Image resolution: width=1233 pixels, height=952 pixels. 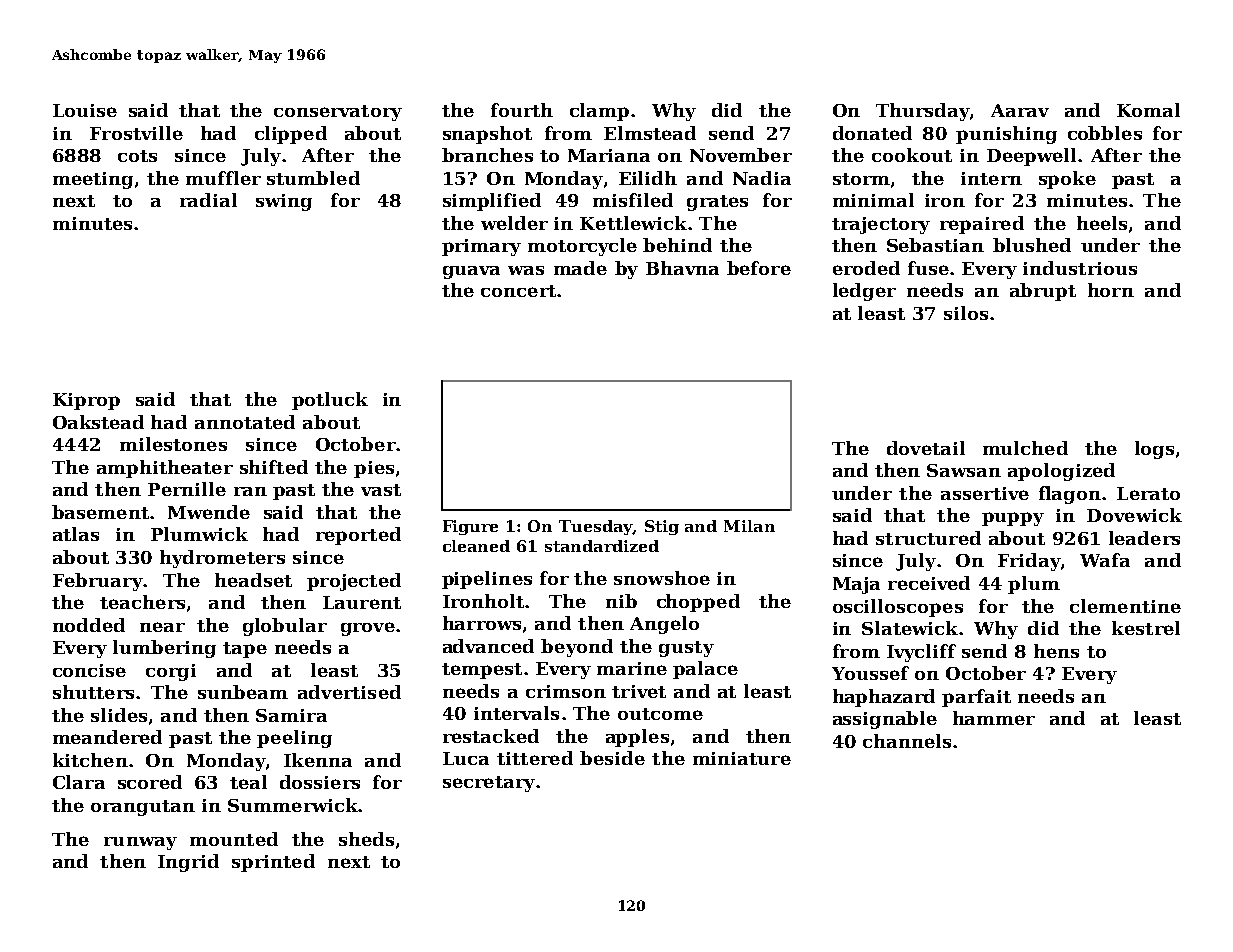 I want to click on Bhavna, so click(x=682, y=268).
